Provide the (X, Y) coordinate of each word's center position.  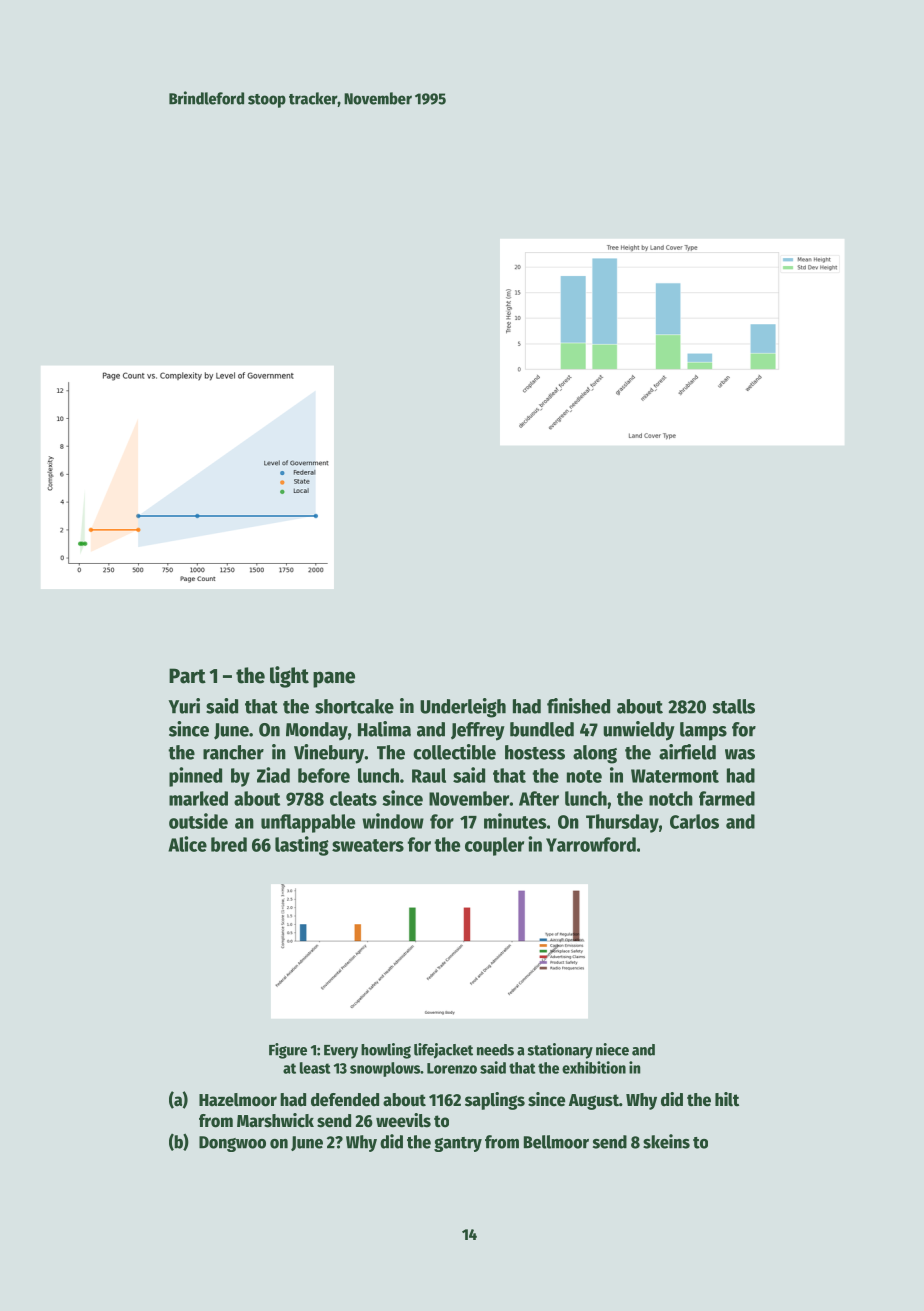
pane (334, 679)
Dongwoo (232, 1144)
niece (612, 1049)
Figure (288, 1051)
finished (578, 706)
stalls (734, 706)
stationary (560, 1051)
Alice (187, 844)
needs (495, 1050)
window (393, 821)
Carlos (694, 821)
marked (198, 798)
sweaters (368, 845)
